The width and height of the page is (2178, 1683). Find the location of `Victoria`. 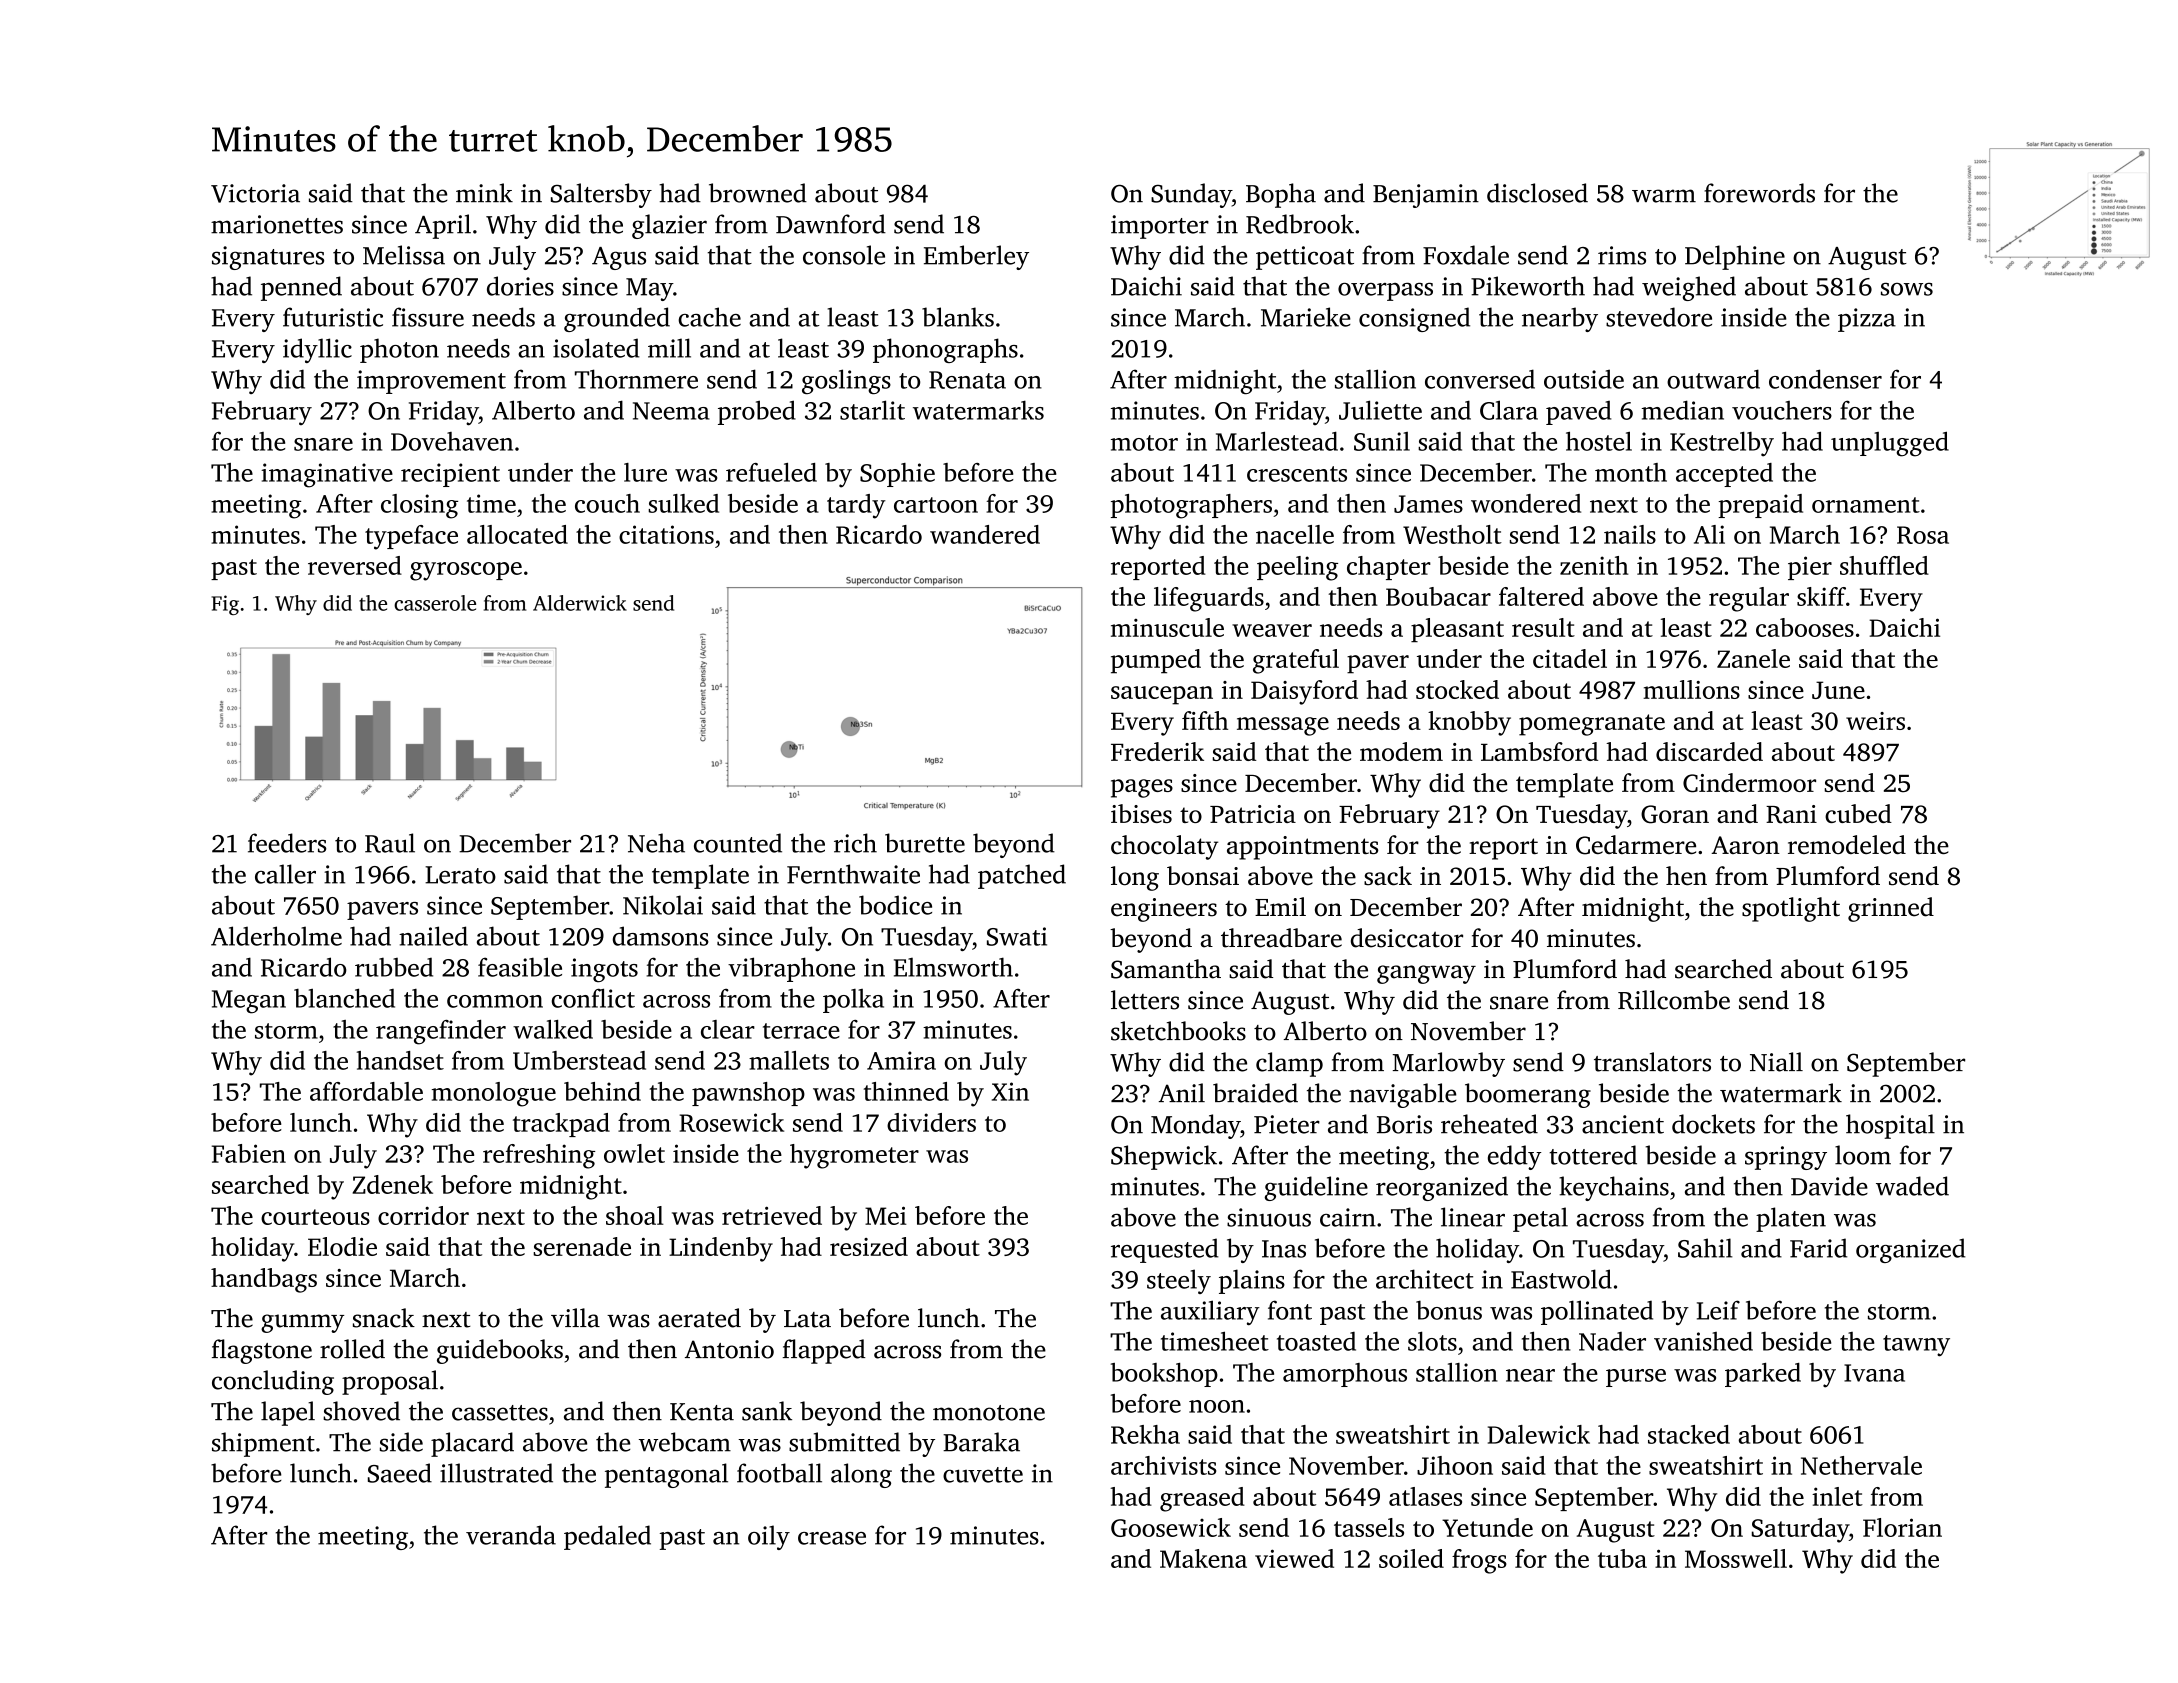

Victoria is located at coordinates (255, 193).
